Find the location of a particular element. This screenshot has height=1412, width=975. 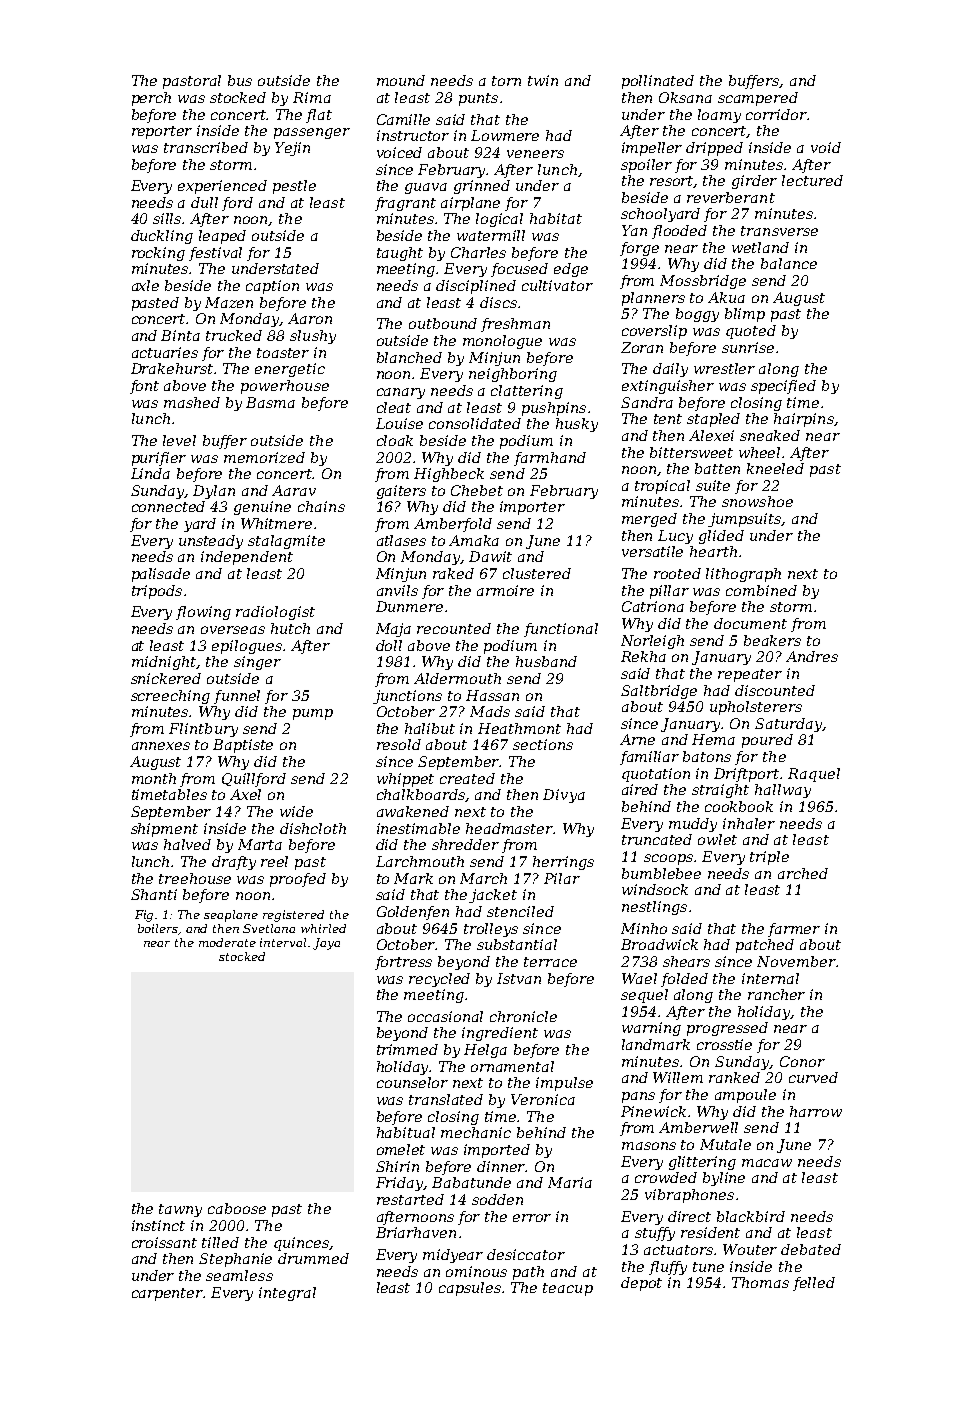

reverberant is located at coordinates (731, 197).
